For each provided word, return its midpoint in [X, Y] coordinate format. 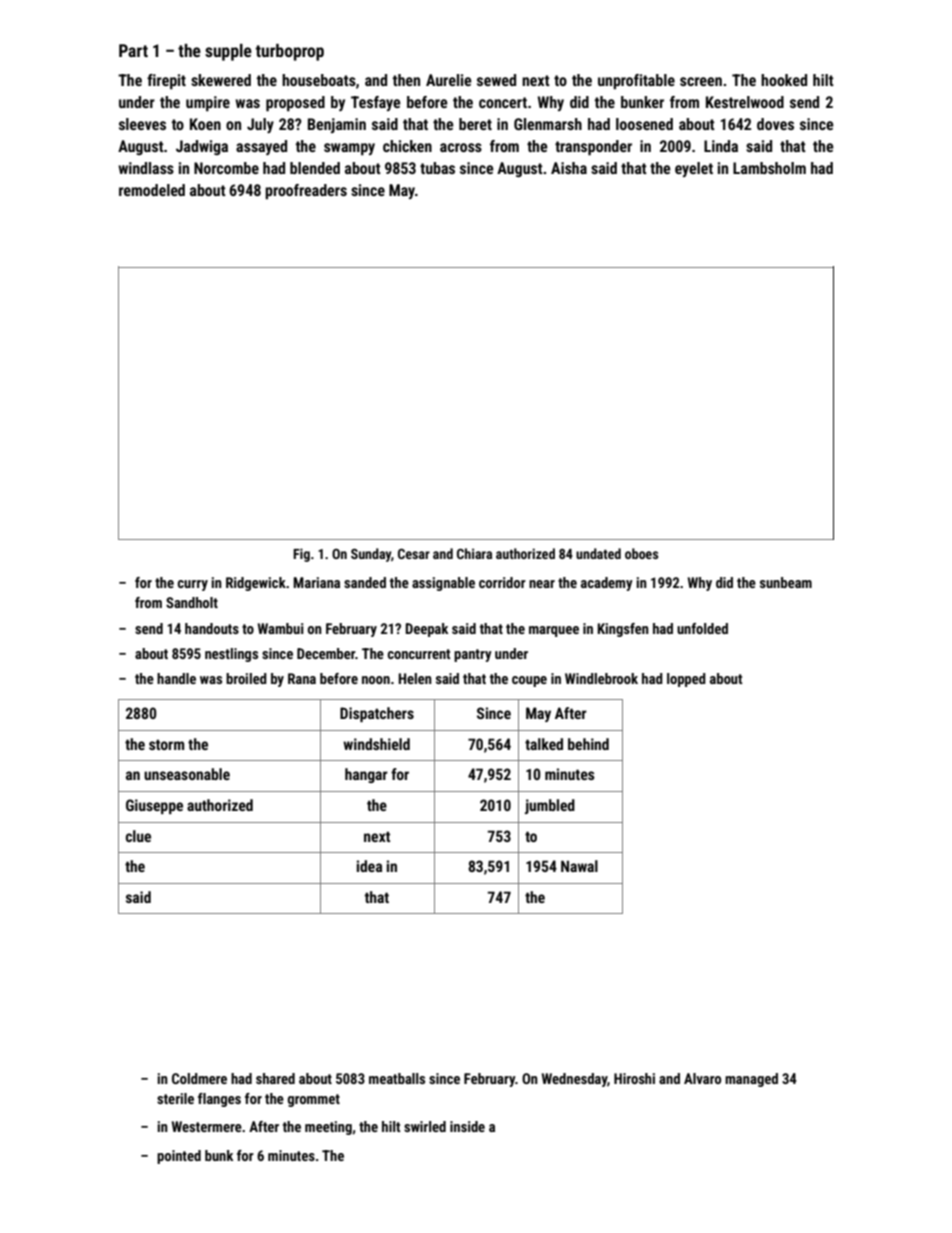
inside [467, 1126]
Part [133, 50]
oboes [641, 553]
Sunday [371, 555]
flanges [219, 1100]
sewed [496, 80]
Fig [301, 555]
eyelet [694, 169]
